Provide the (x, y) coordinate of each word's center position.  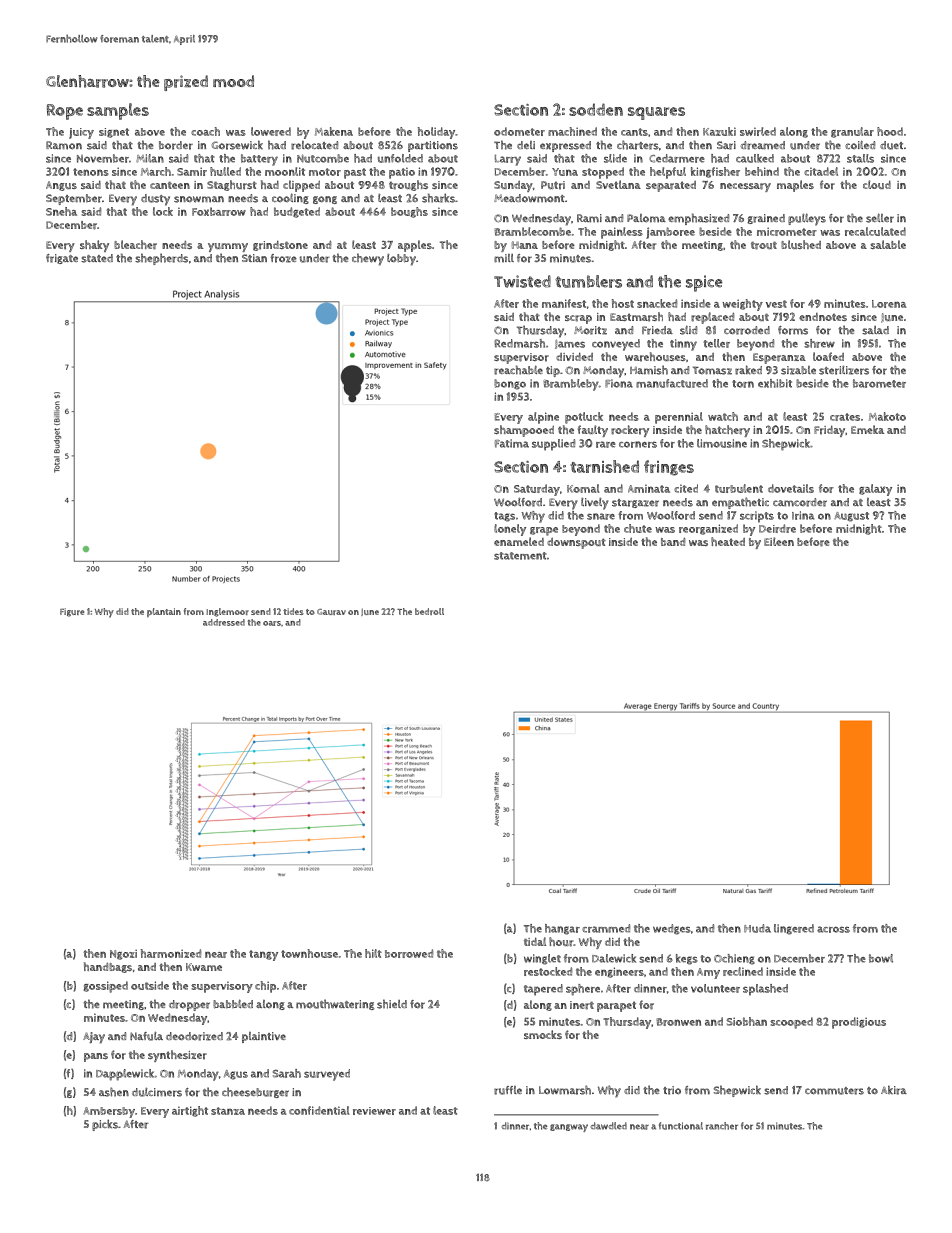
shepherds (161, 259)
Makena (334, 131)
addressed (224, 622)
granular (852, 132)
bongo (510, 384)
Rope (65, 112)
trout (764, 245)
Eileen (779, 541)
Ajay (94, 1038)
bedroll (429, 611)
